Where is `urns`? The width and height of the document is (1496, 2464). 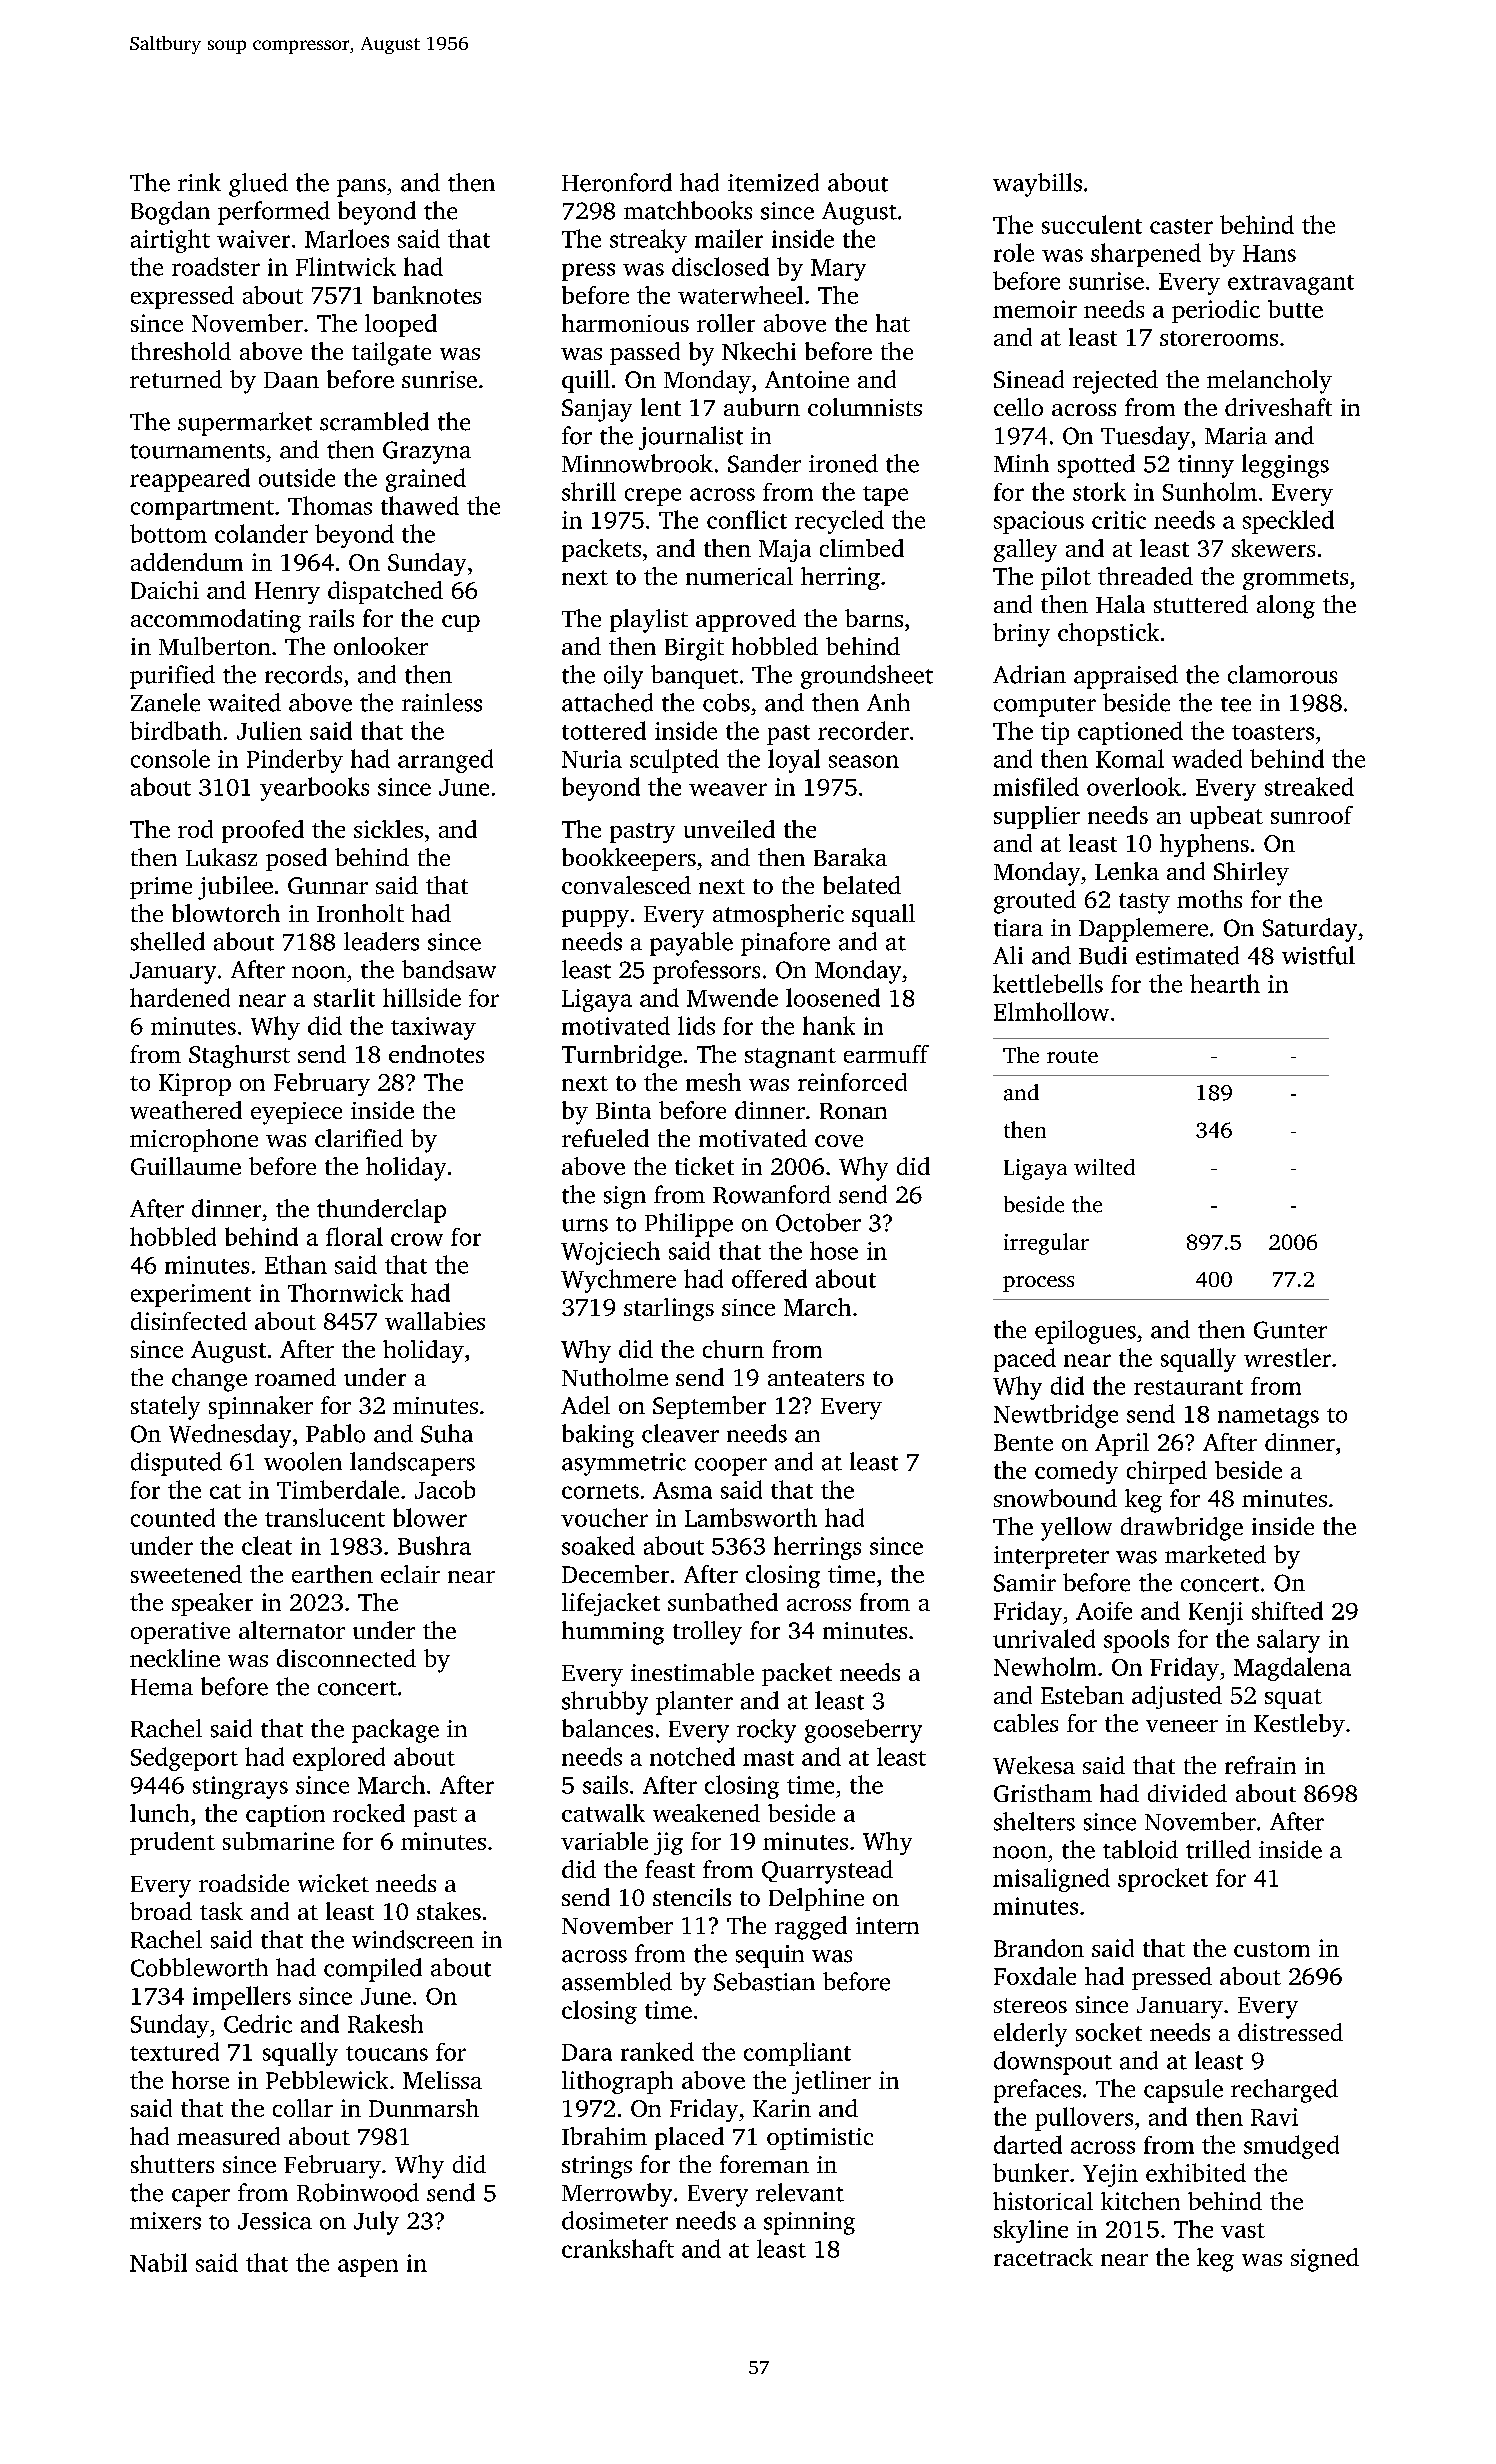
urns is located at coordinates (585, 1225).
